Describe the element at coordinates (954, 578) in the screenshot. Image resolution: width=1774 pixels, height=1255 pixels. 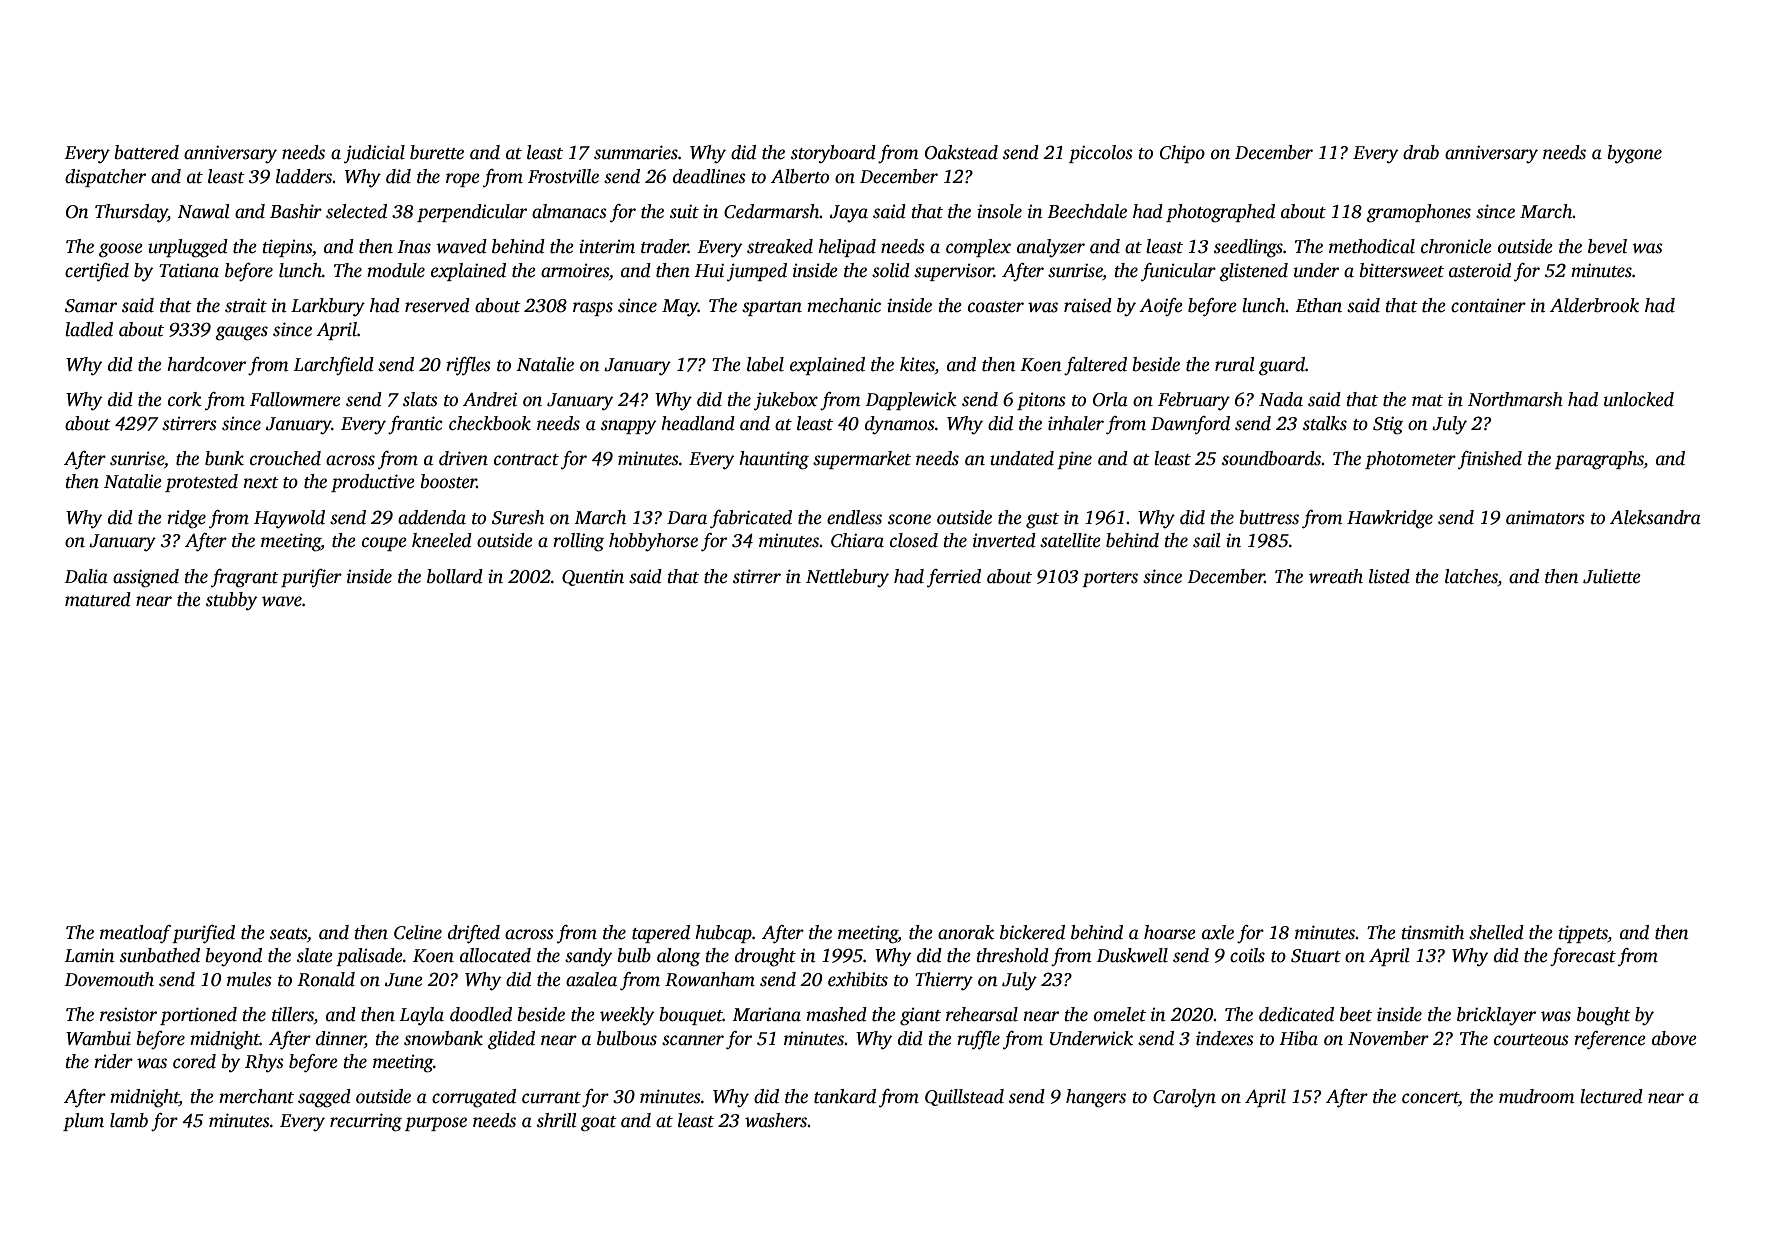
I see `ferried` at that location.
